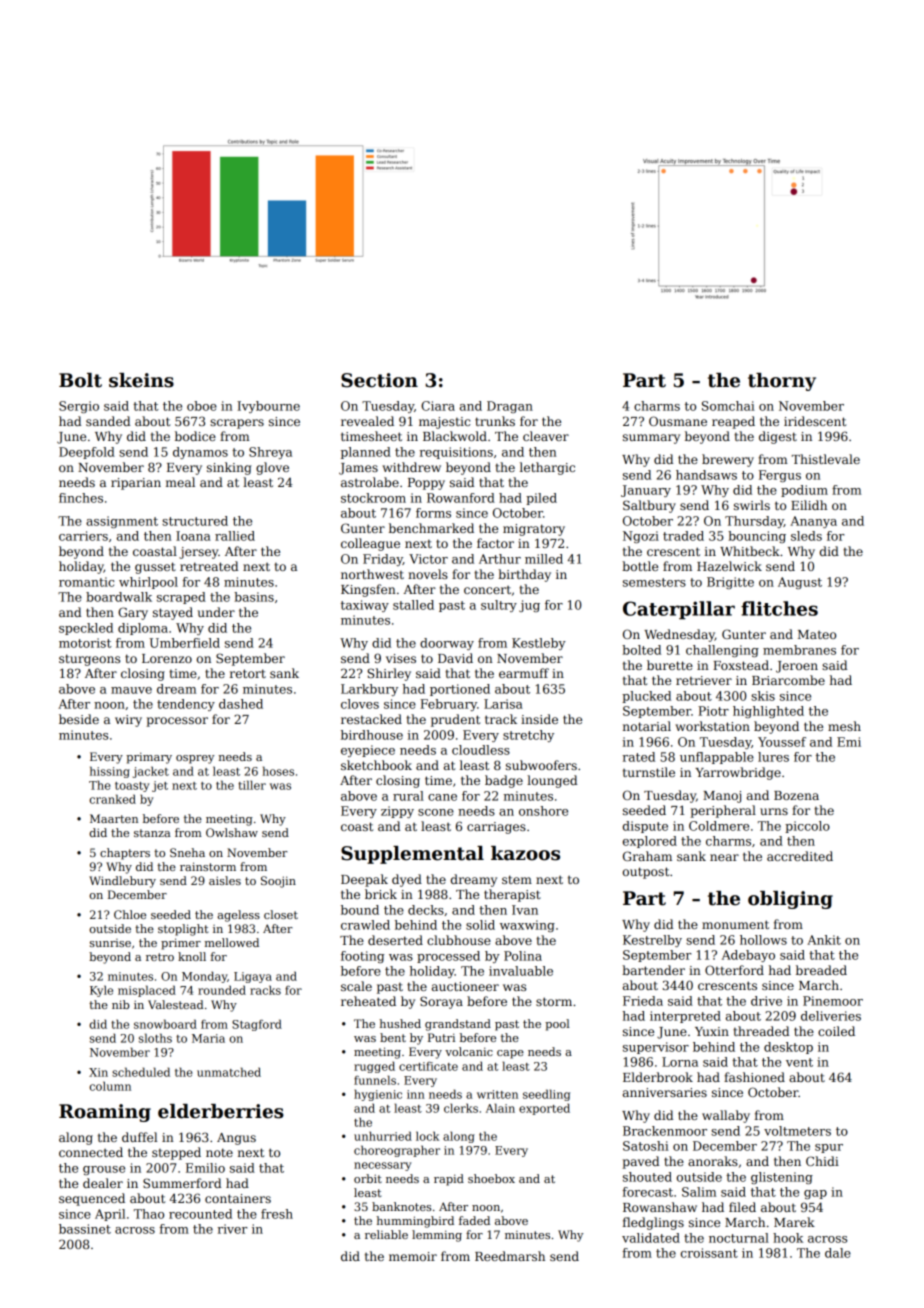 The height and width of the screenshot is (1308, 924). I want to click on Yarrowbridge, so click(738, 773).
